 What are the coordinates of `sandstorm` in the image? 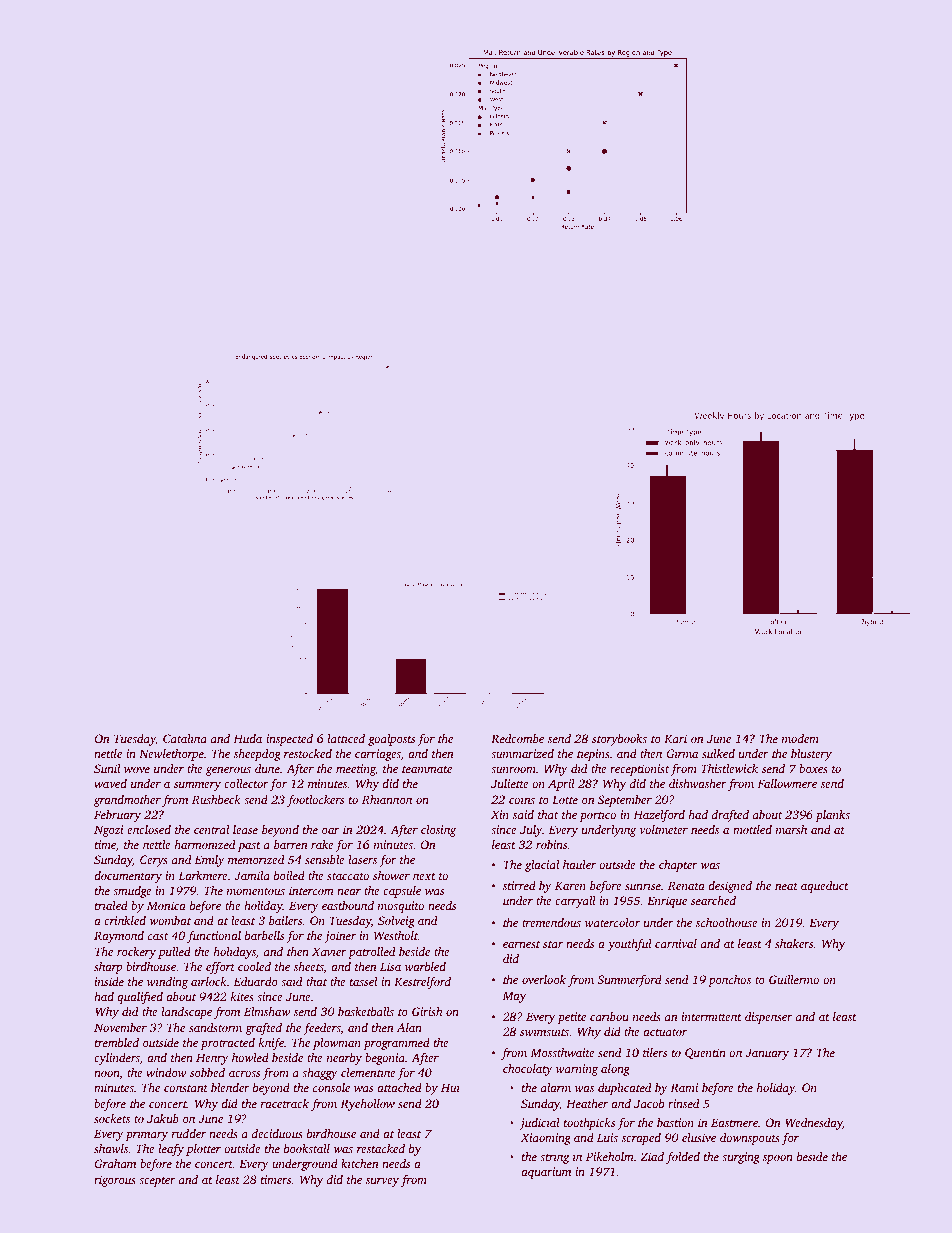 It's located at (215, 1027).
